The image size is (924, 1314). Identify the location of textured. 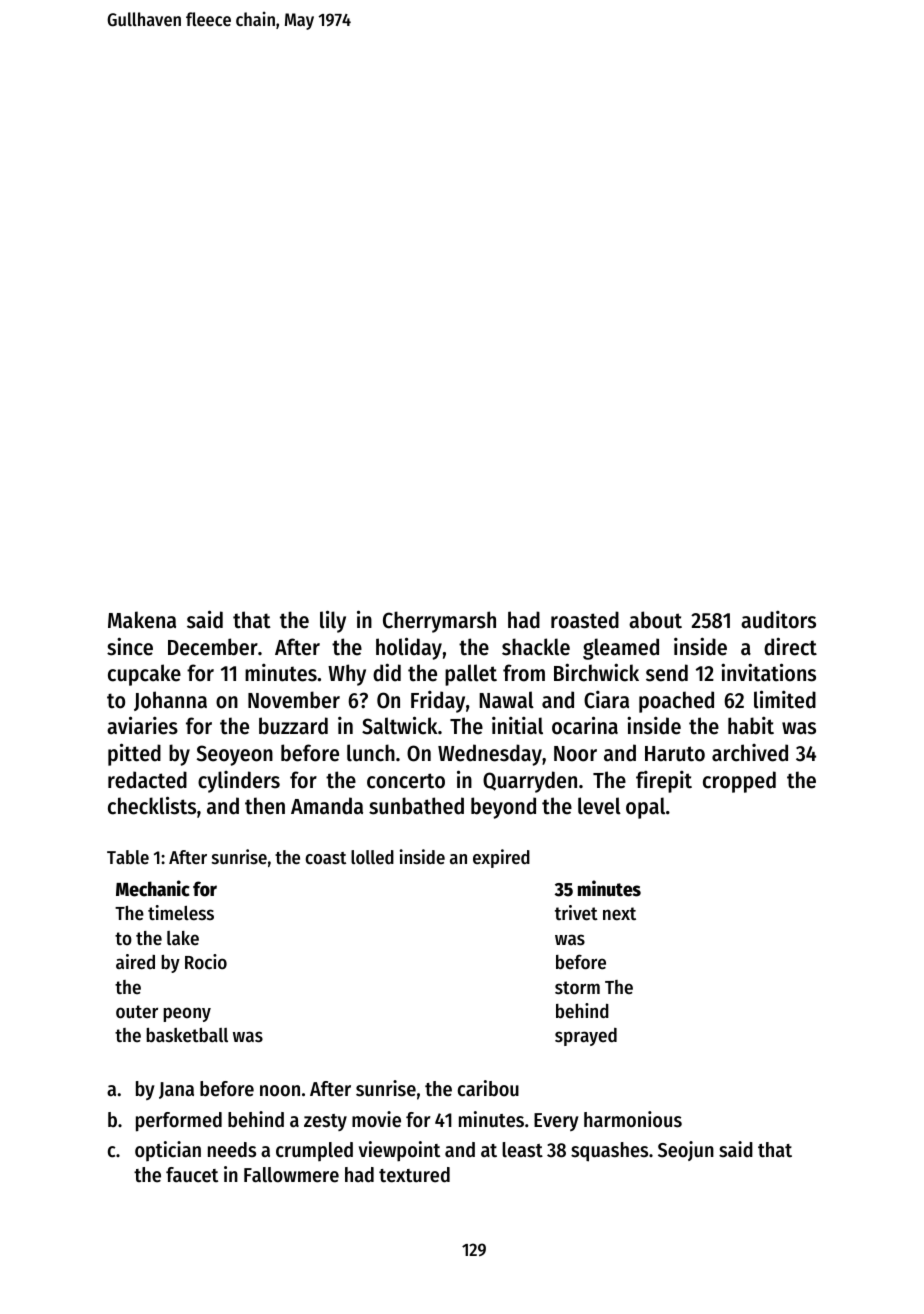
(414, 1175).
